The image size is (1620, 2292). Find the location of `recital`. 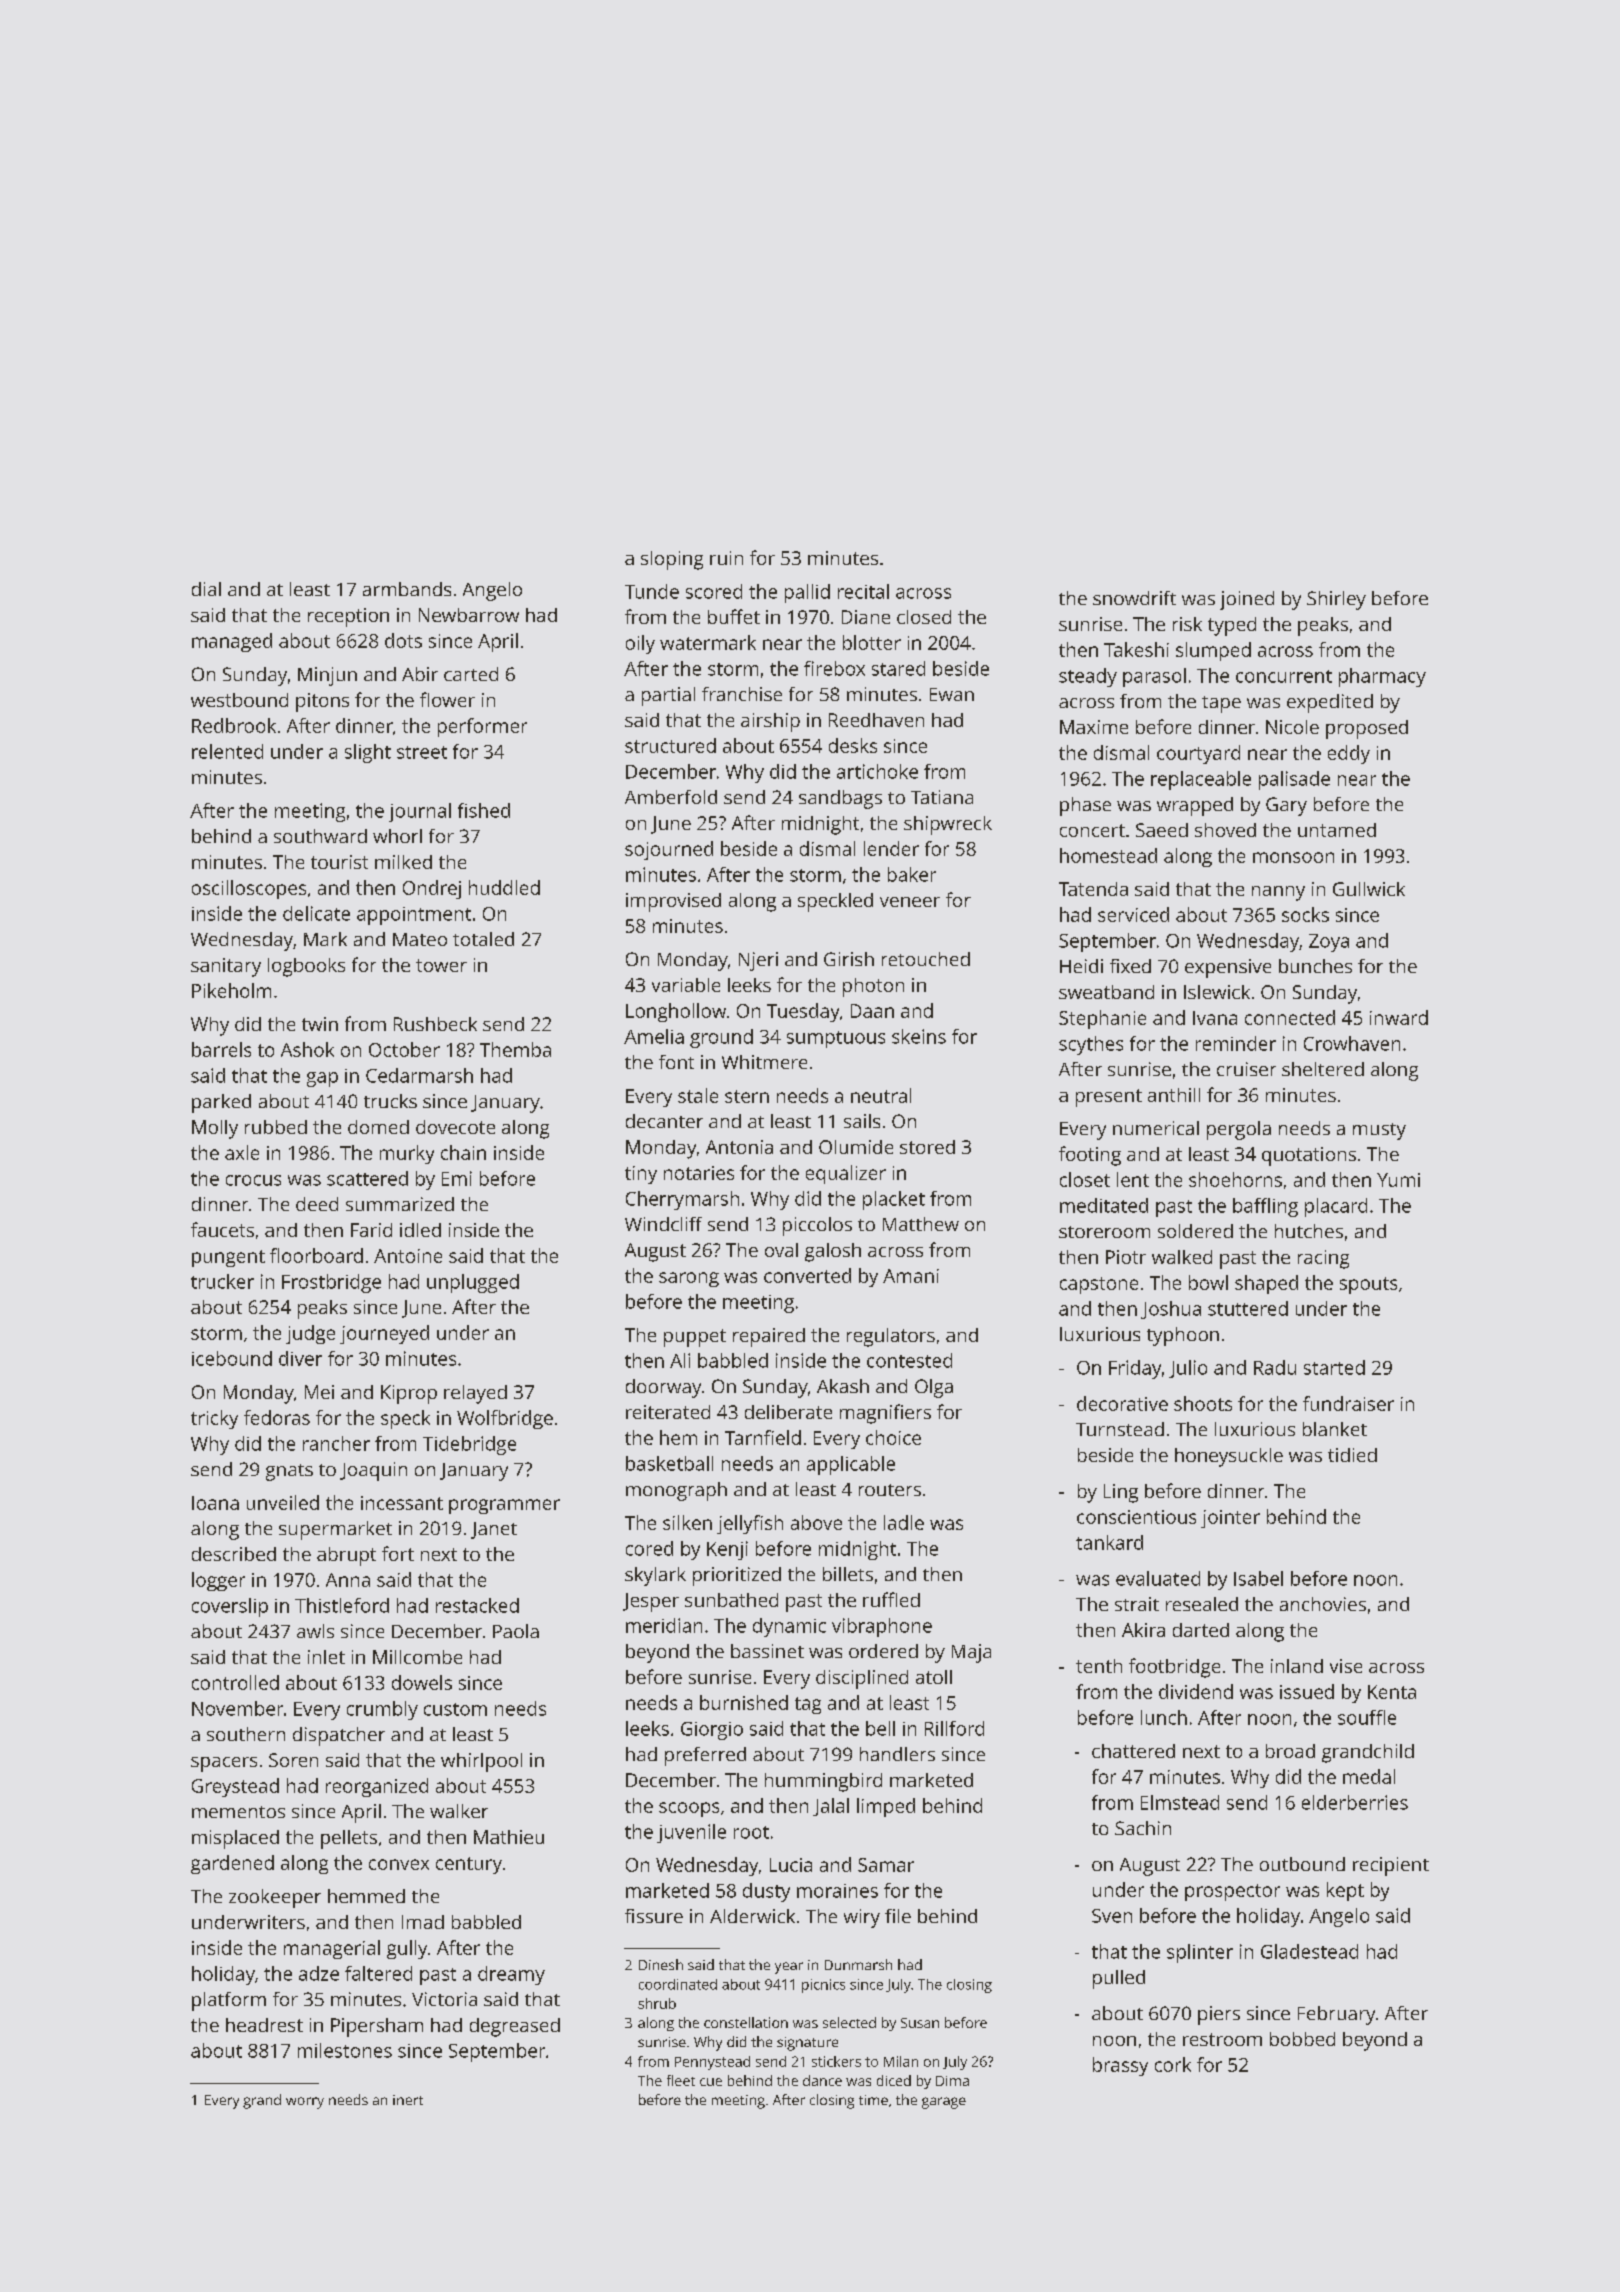

recital is located at coordinates (863, 591).
